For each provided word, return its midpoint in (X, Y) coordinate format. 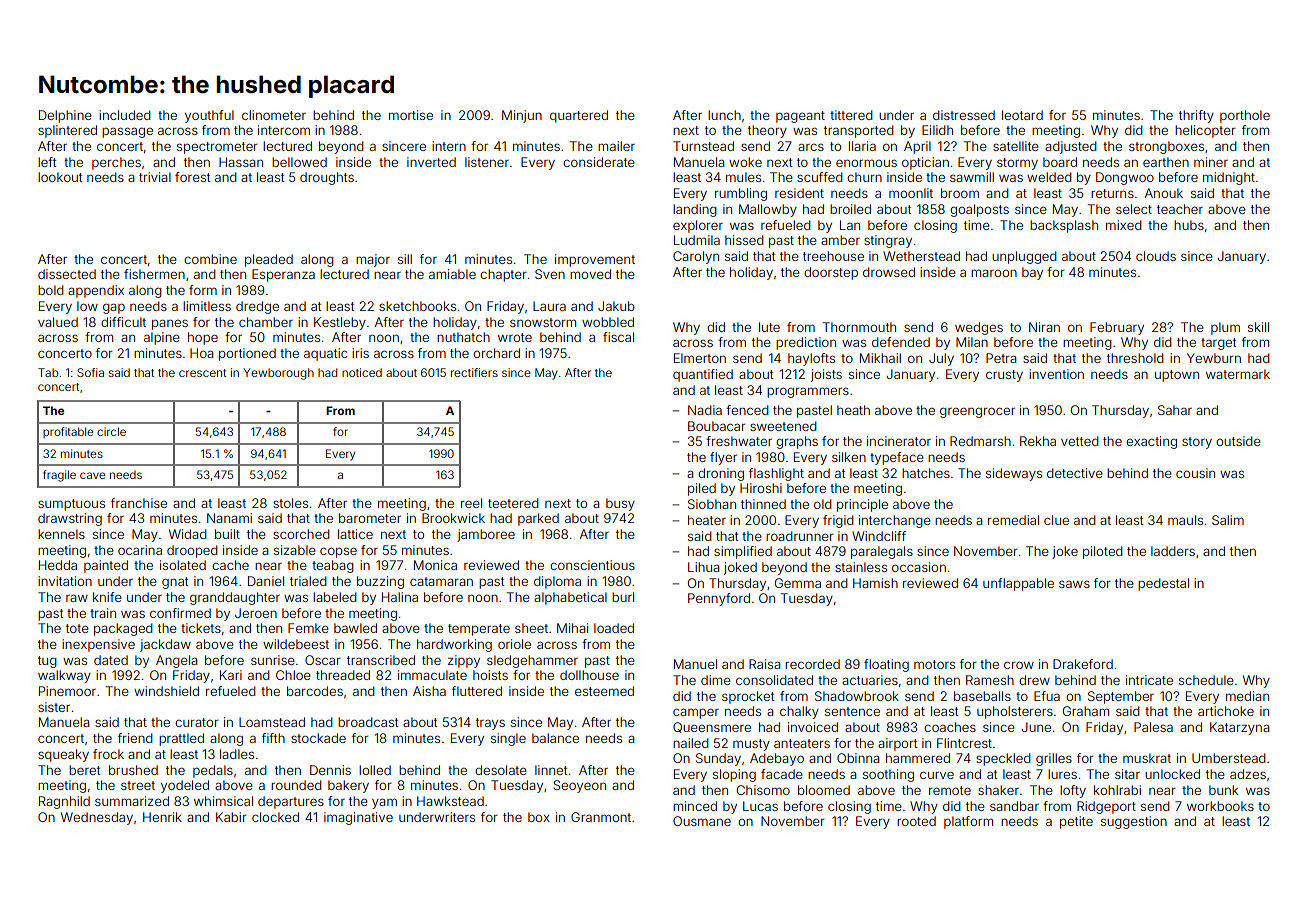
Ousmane (702, 821)
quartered (579, 116)
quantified (703, 375)
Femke (308, 628)
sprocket (748, 697)
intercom (284, 130)
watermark (1238, 374)
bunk (1223, 790)
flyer (723, 458)
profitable (68, 432)
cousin (1195, 473)
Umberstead (1229, 758)
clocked (275, 817)
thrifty (1196, 116)
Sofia (90, 372)
